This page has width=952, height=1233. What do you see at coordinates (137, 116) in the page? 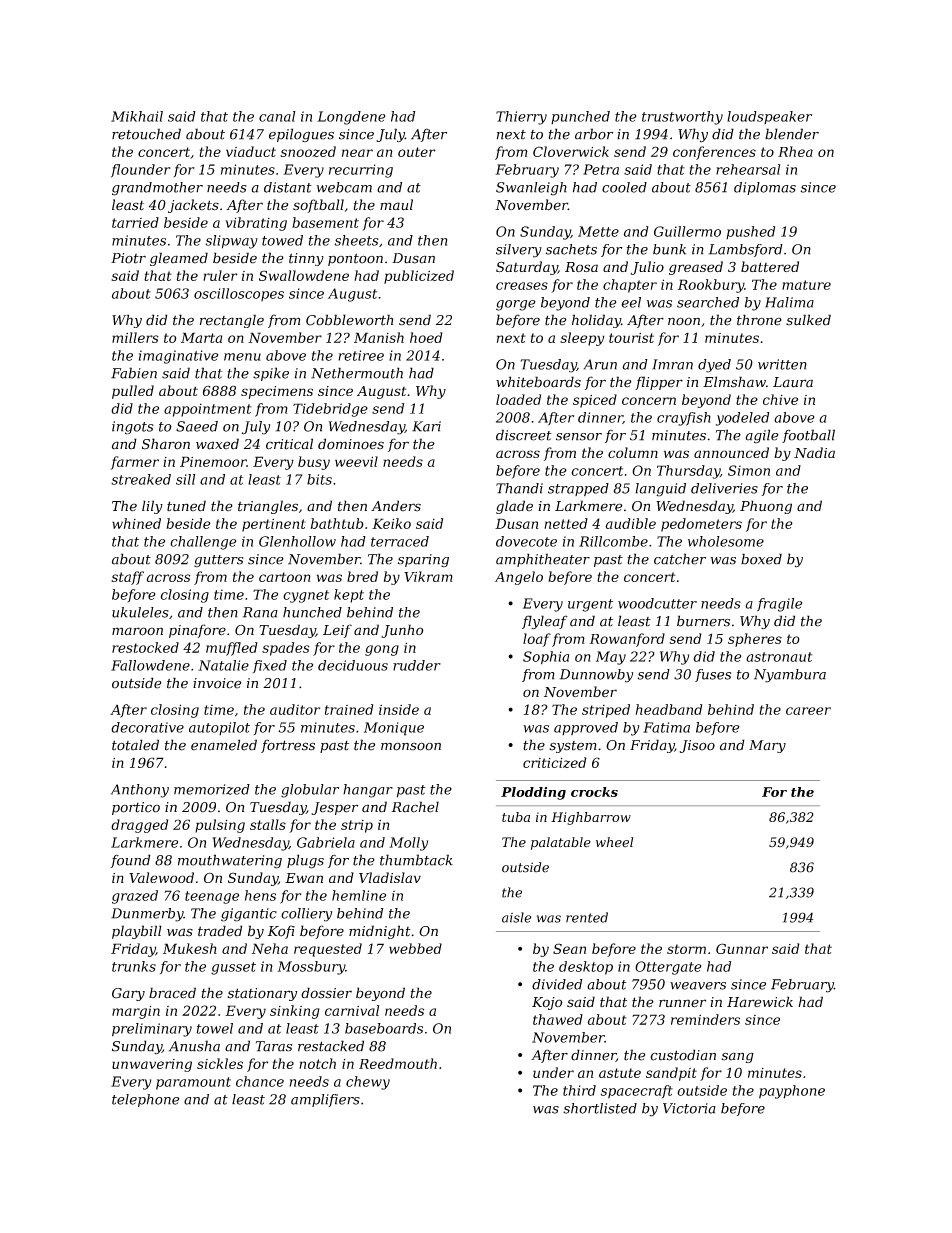
I see `Mikhail` at bounding box center [137, 116].
